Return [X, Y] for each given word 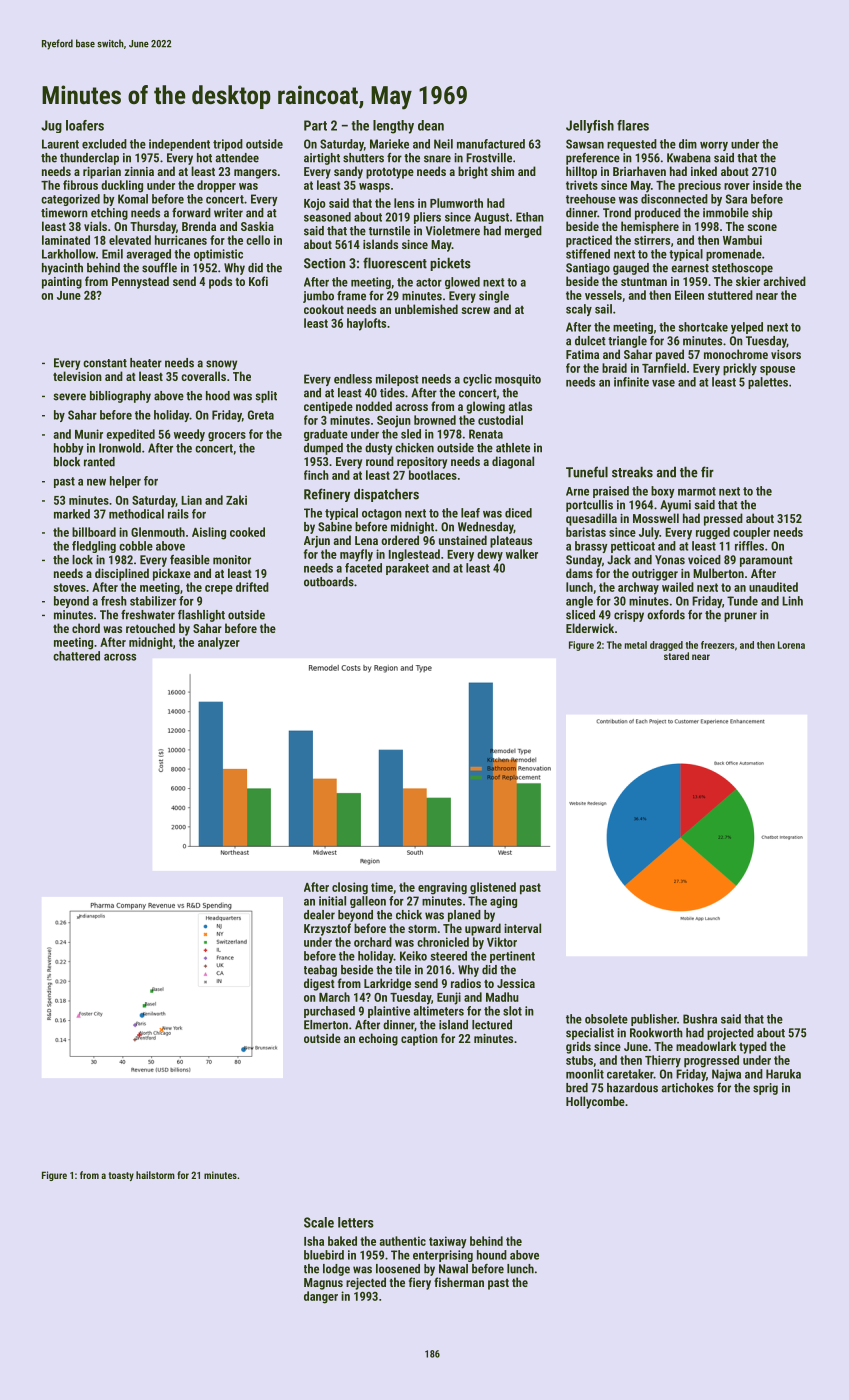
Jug [51, 126]
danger [321, 1297]
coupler [751, 533]
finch [316, 475]
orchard [373, 942]
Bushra [700, 1019]
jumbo [318, 297]
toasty [121, 1176]
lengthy [393, 127]
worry [714, 146]
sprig [765, 1089]
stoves [70, 587]
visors [786, 354]
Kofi [258, 281]
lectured [492, 1025]
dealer [319, 915]
